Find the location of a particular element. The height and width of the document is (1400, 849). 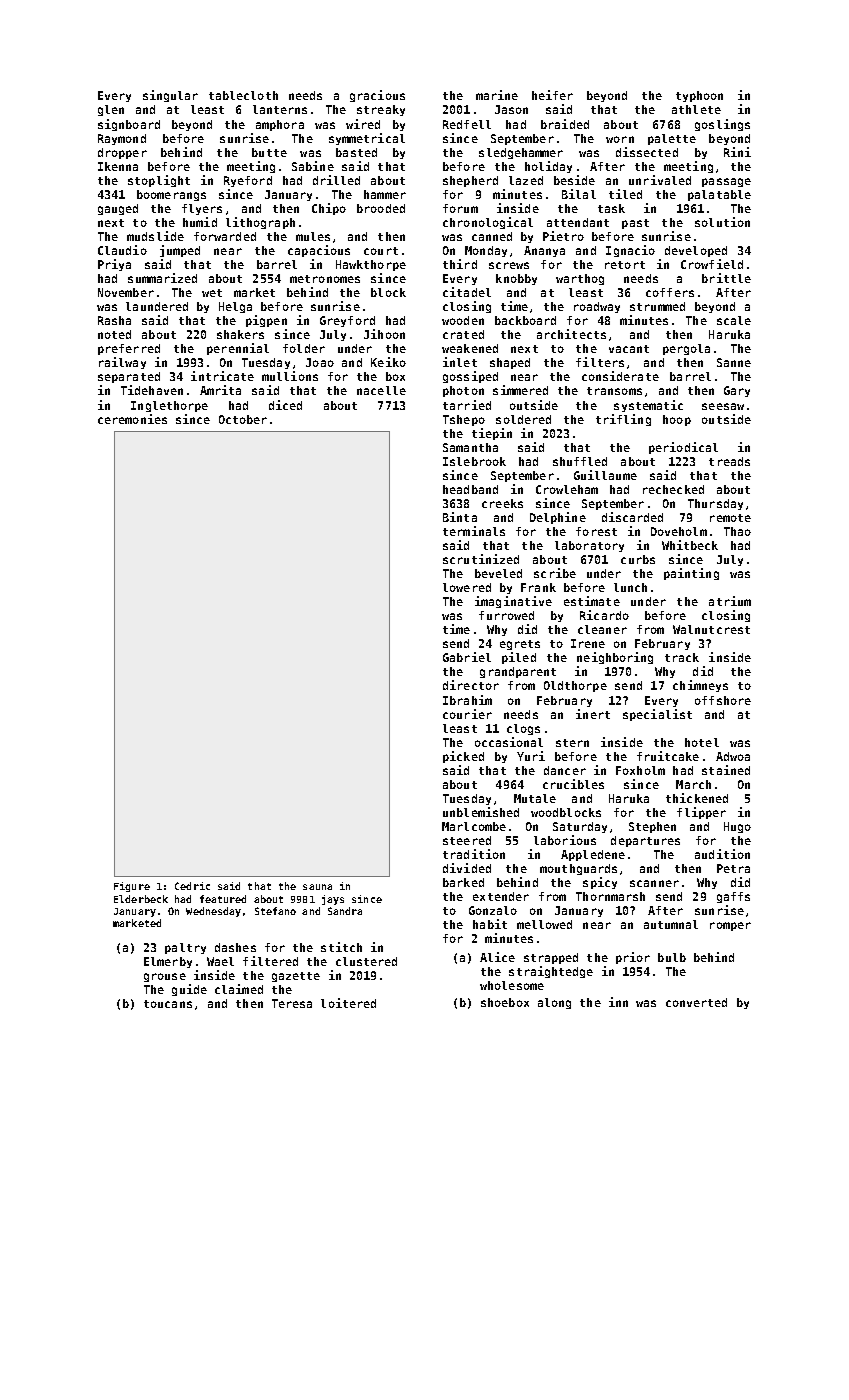

October is located at coordinates (243, 419).
